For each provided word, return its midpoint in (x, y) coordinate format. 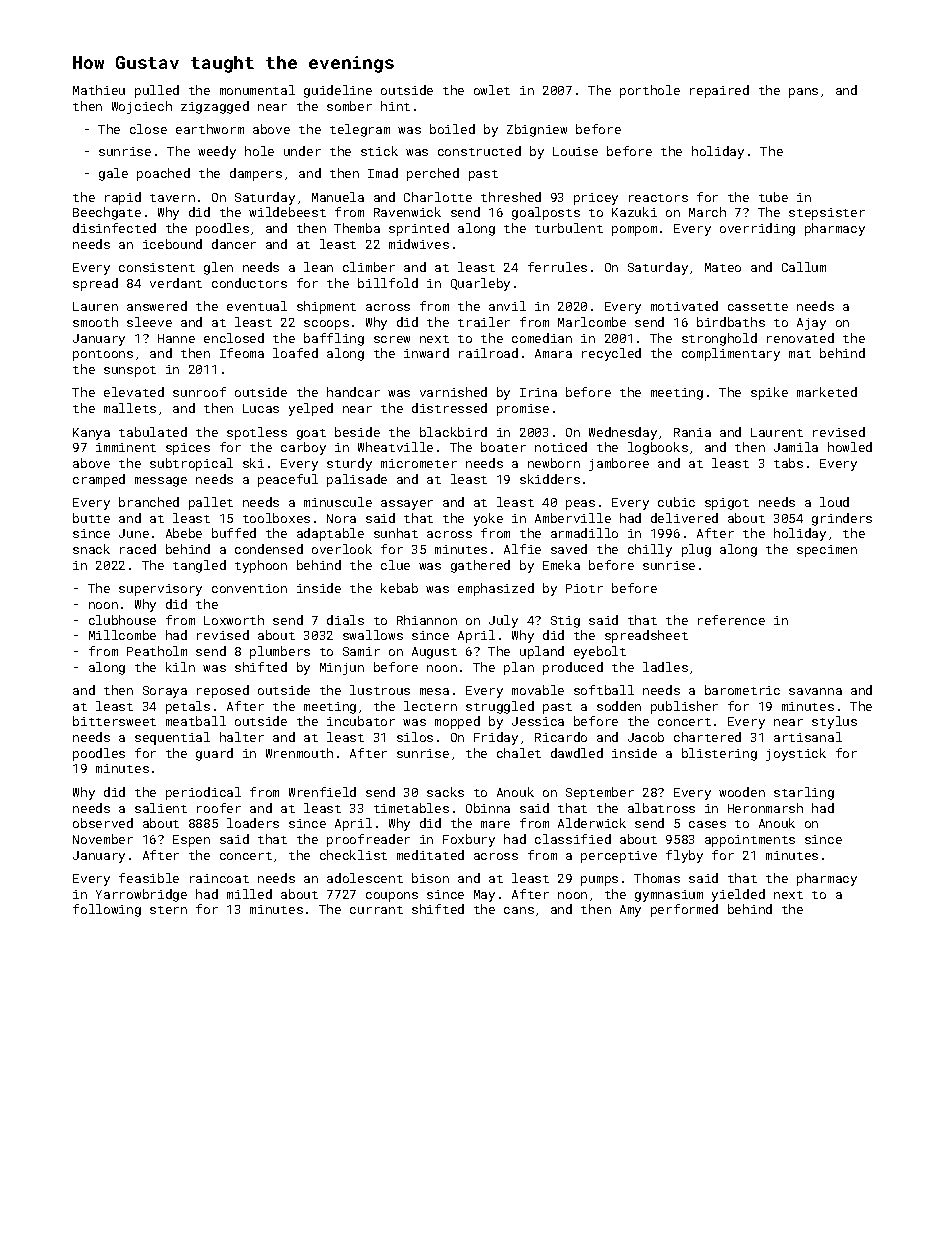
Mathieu (99, 90)
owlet (492, 90)
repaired (719, 91)
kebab (399, 588)
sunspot (130, 371)
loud (834, 502)
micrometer (419, 463)
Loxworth (234, 620)
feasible (149, 878)
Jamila (796, 447)
